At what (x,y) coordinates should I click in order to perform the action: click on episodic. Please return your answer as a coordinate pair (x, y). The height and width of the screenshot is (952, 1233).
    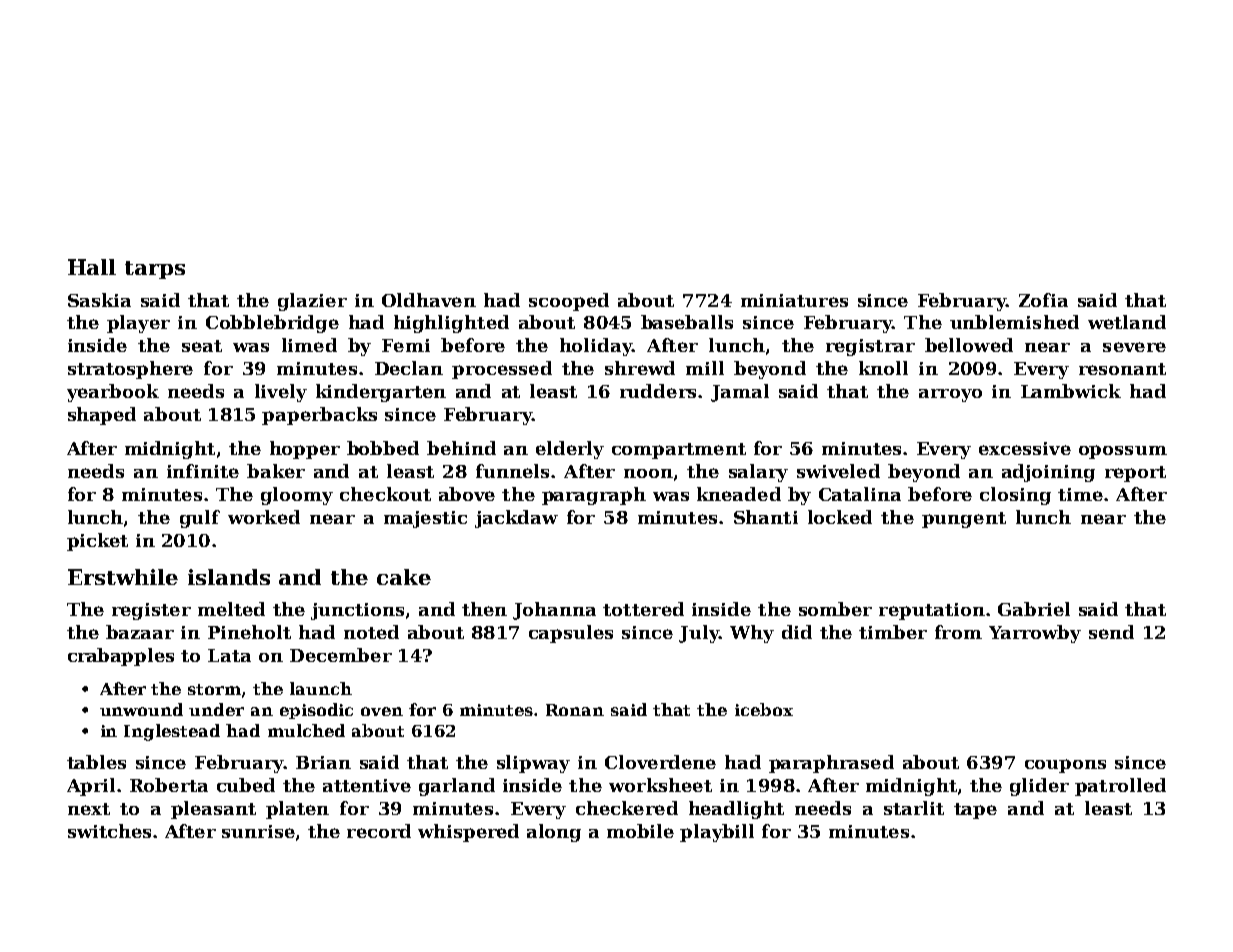
    Looking at the image, I should click on (316, 711).
